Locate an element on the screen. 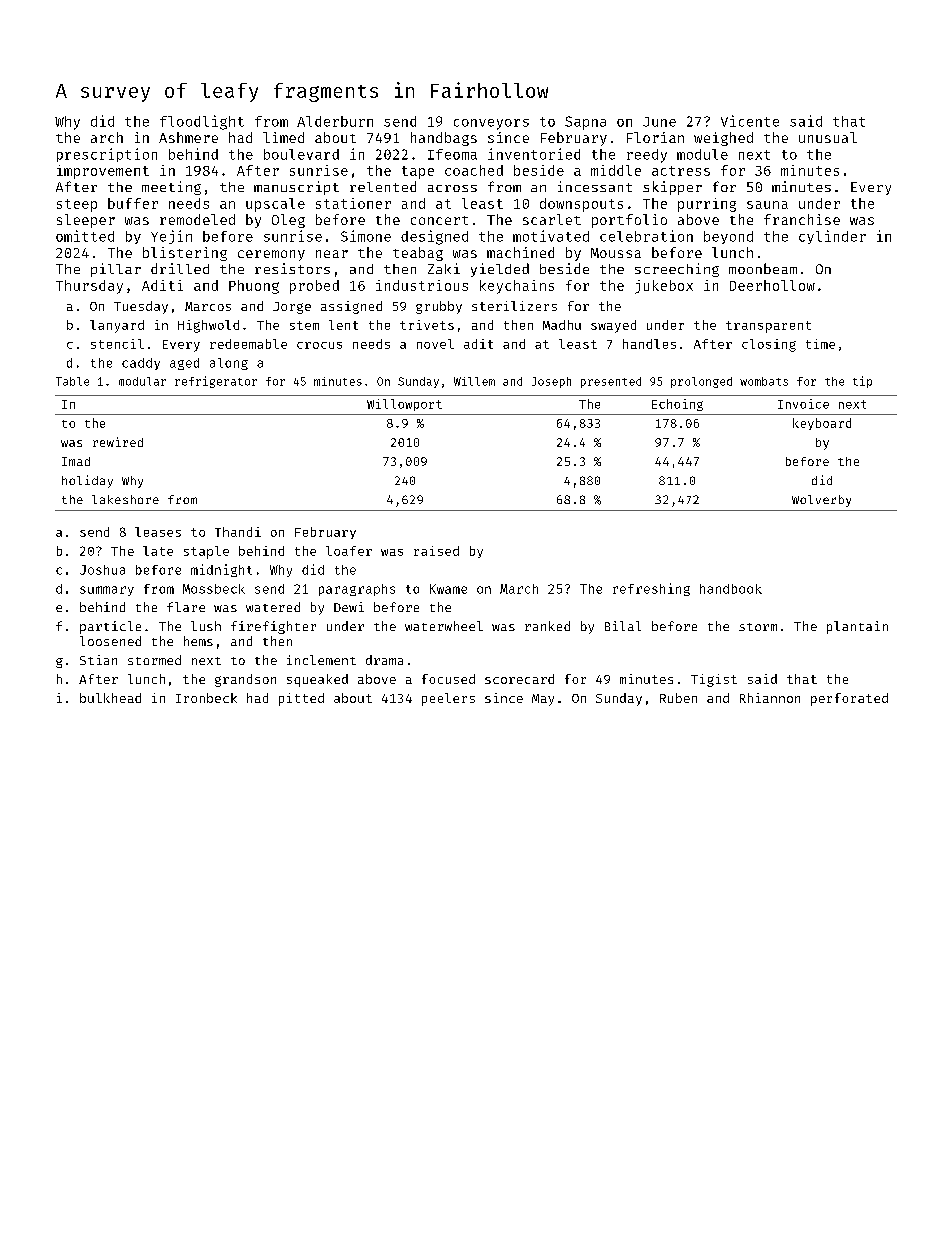 The width and height of the screenshot is (952, 1233). loafer is located at coordinates (349, 551).
